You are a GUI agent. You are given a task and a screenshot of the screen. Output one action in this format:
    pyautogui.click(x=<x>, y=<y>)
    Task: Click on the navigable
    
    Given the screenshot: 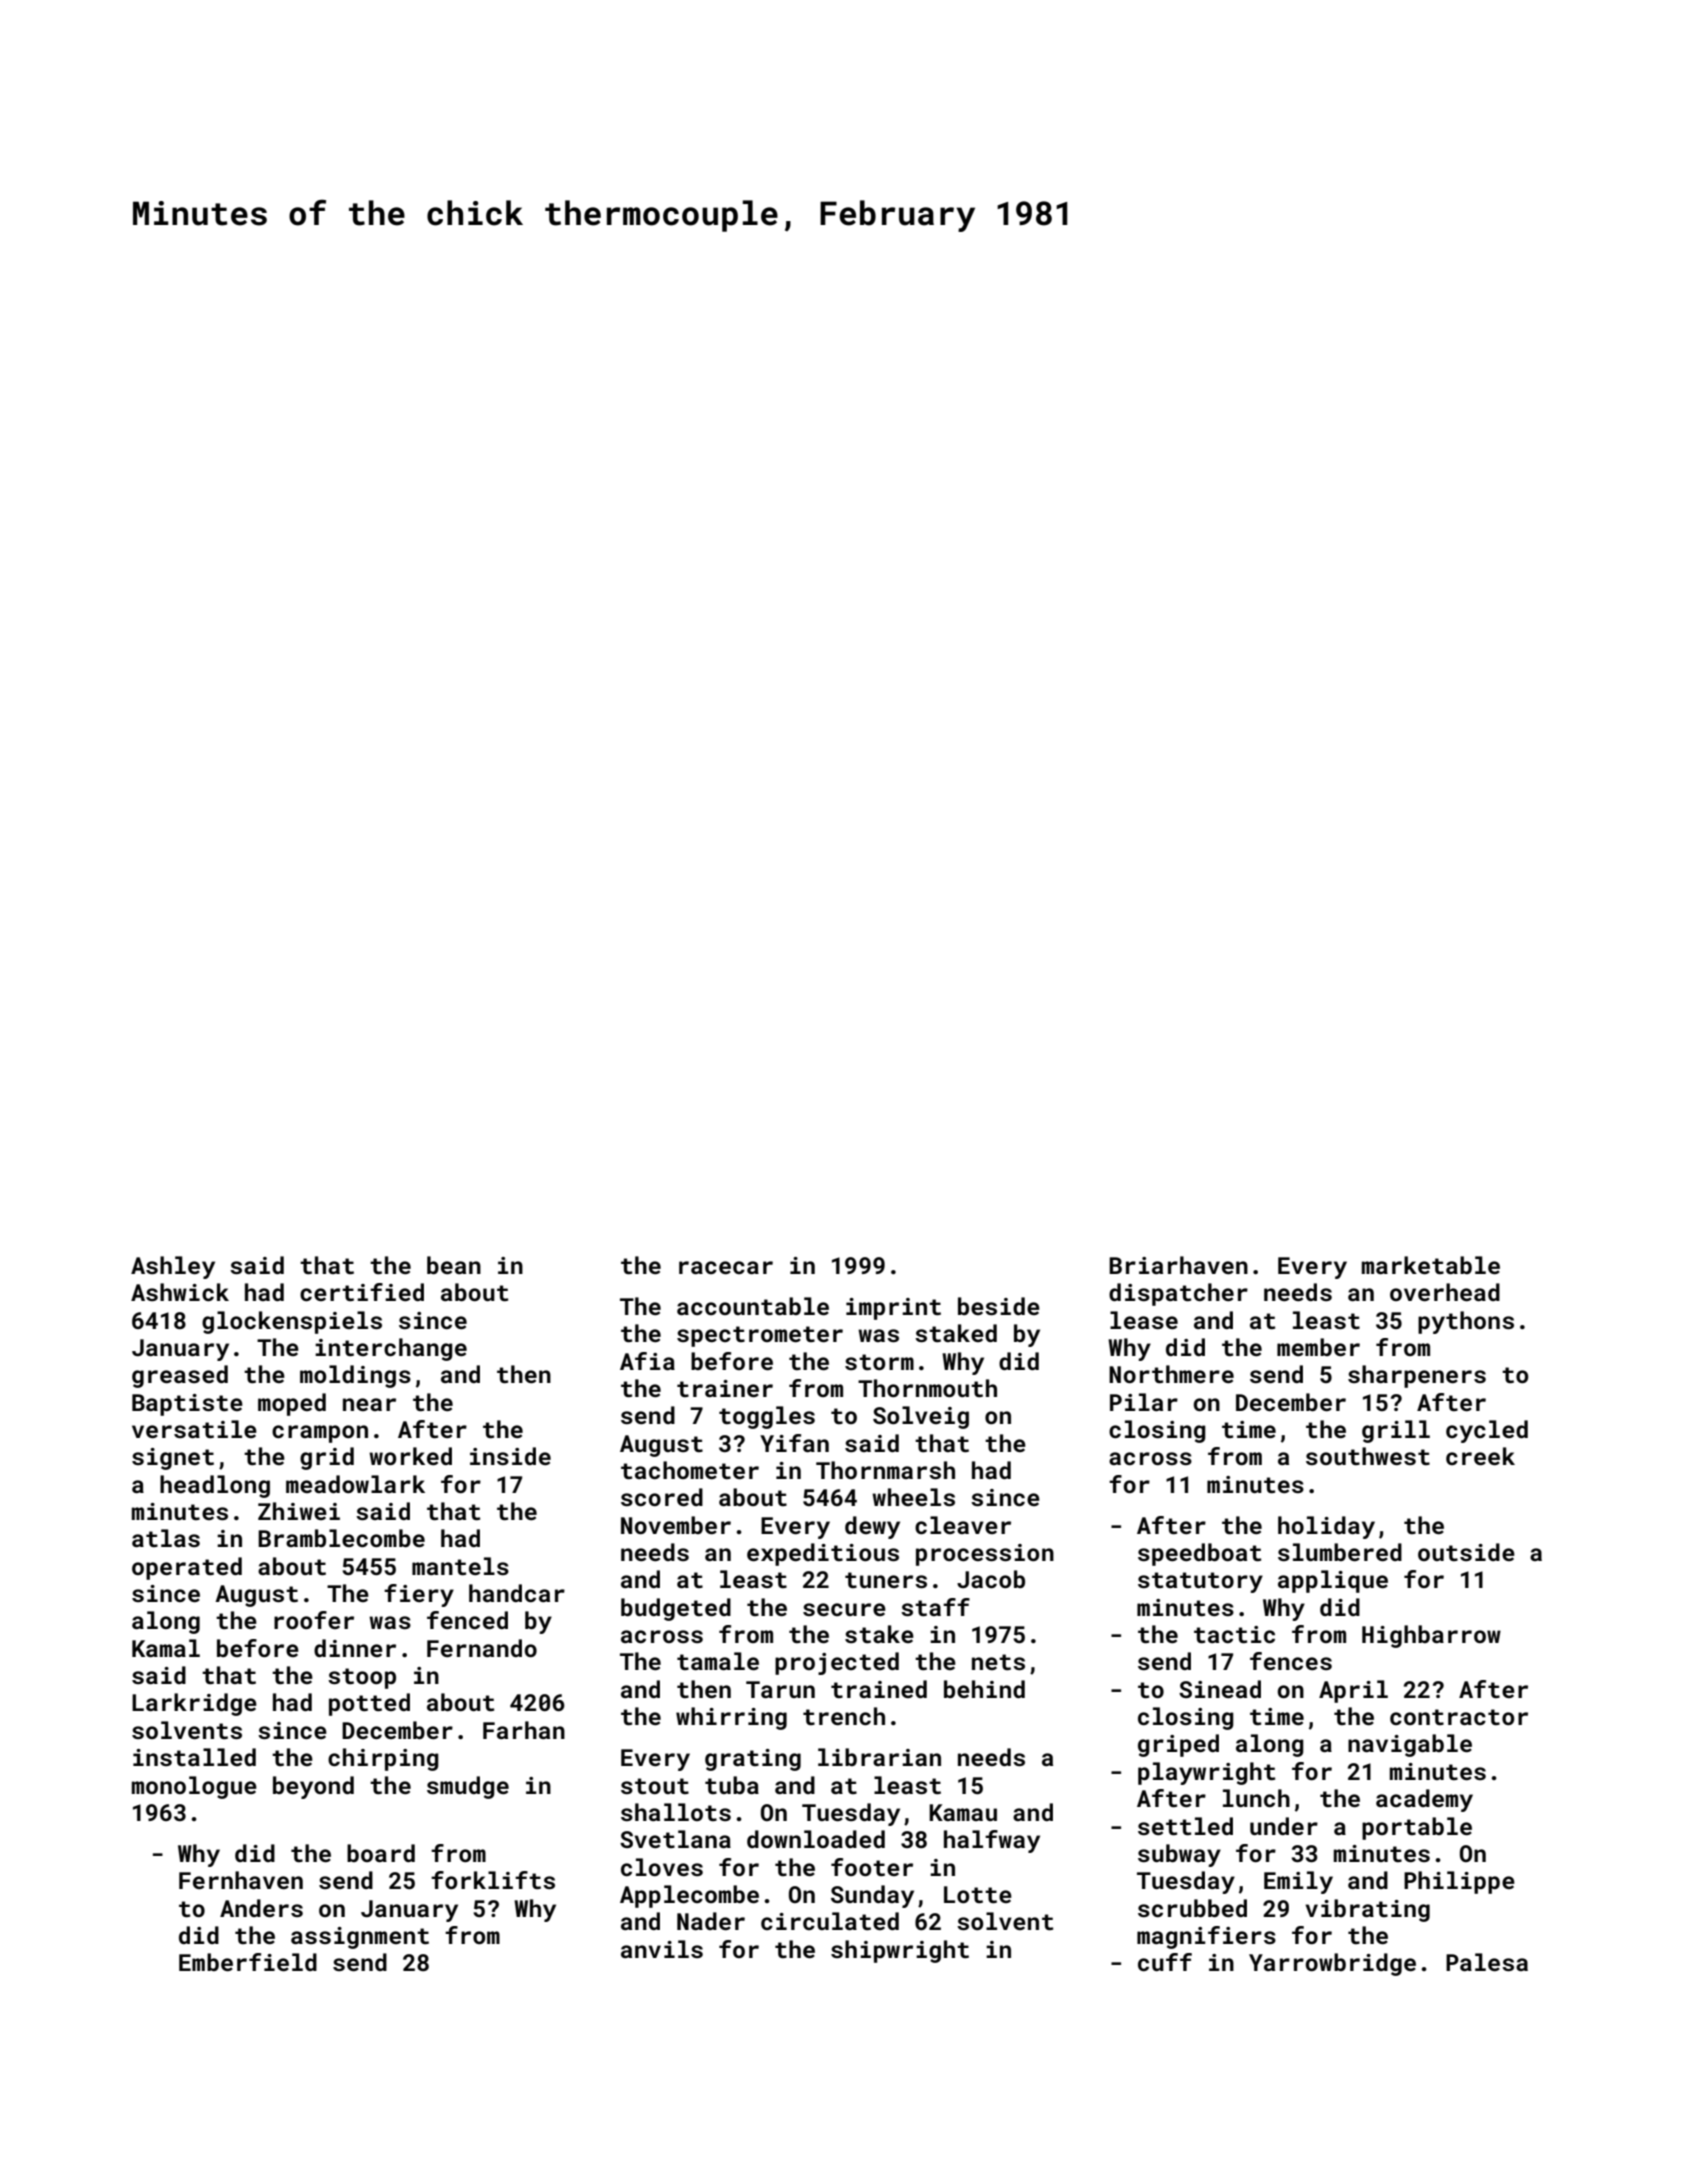 What is the action you would take?
    pyautogui.click(x=1410, y=1745)
